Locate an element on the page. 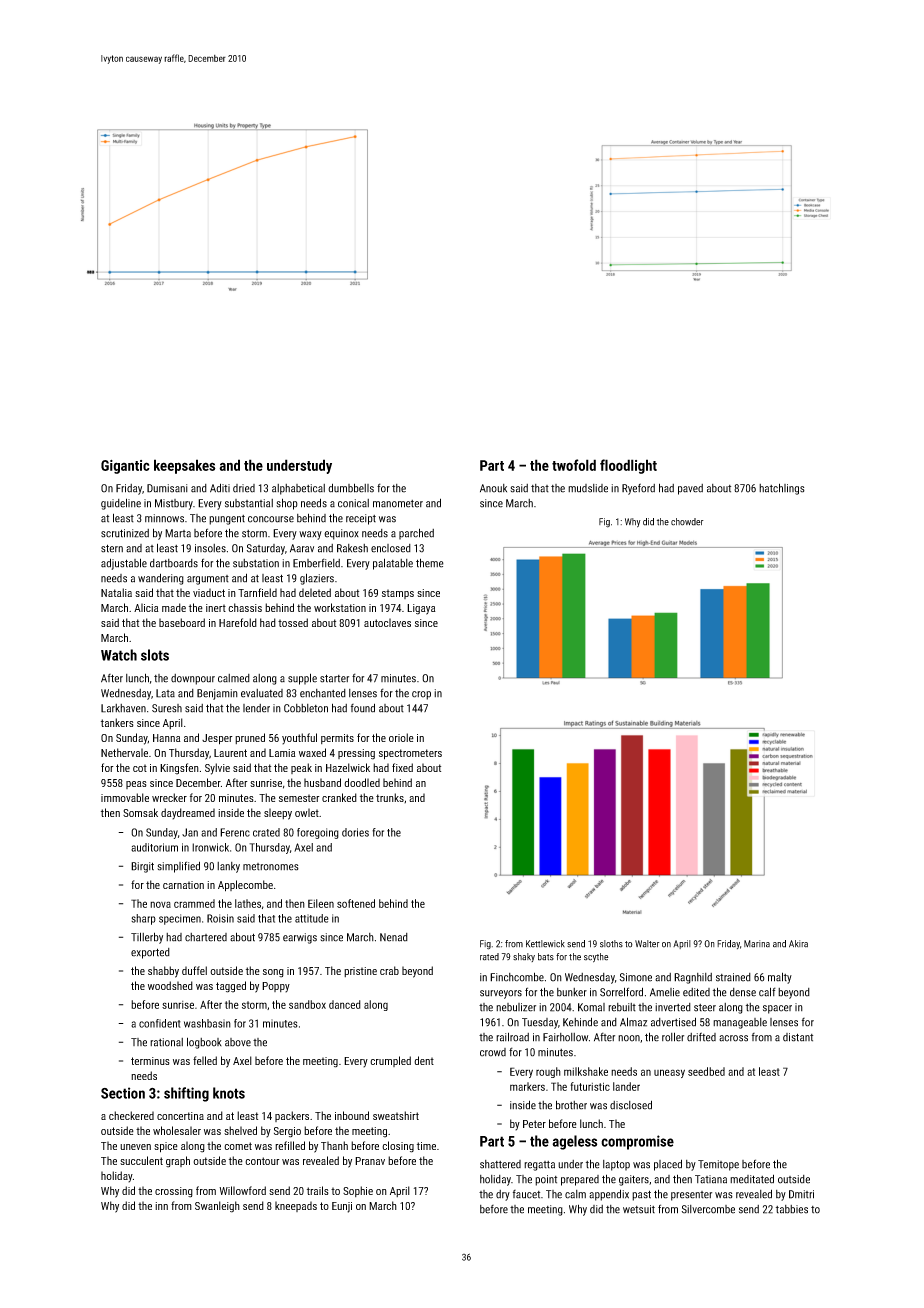  chowder is located at coordinates (687, 522).
